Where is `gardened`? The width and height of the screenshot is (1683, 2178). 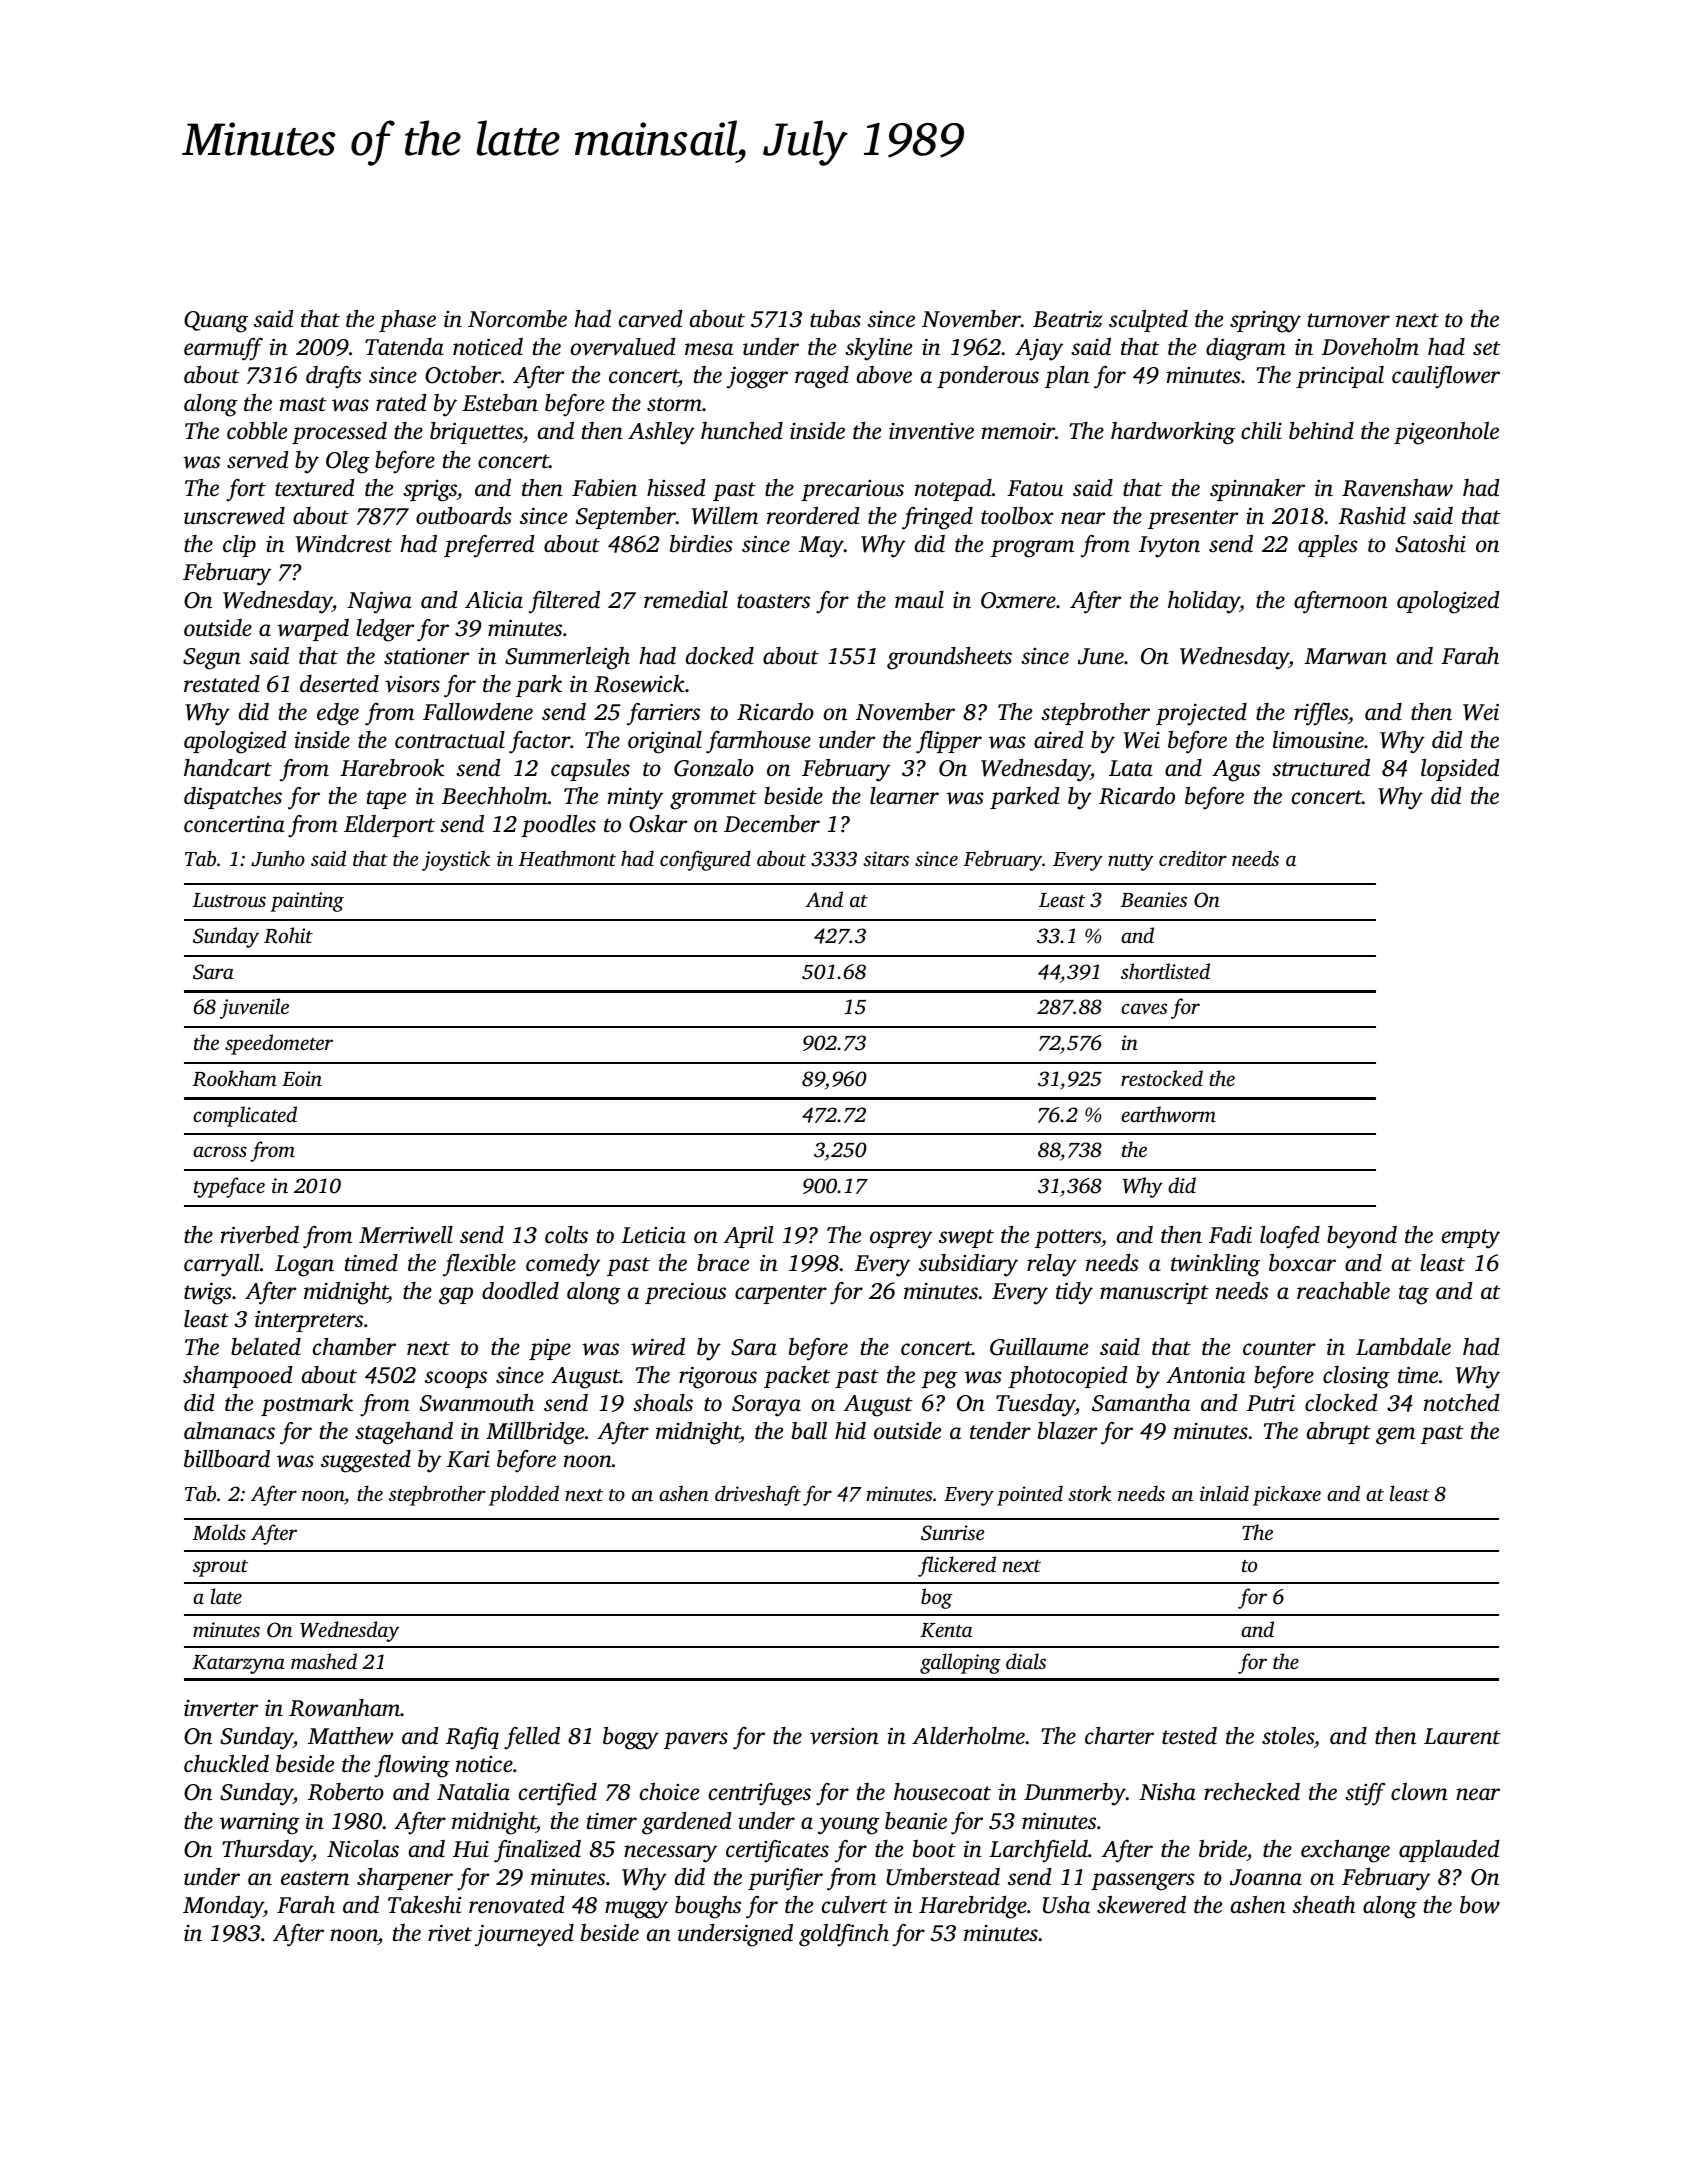
gardened is located at coordinates (686, 1823).
